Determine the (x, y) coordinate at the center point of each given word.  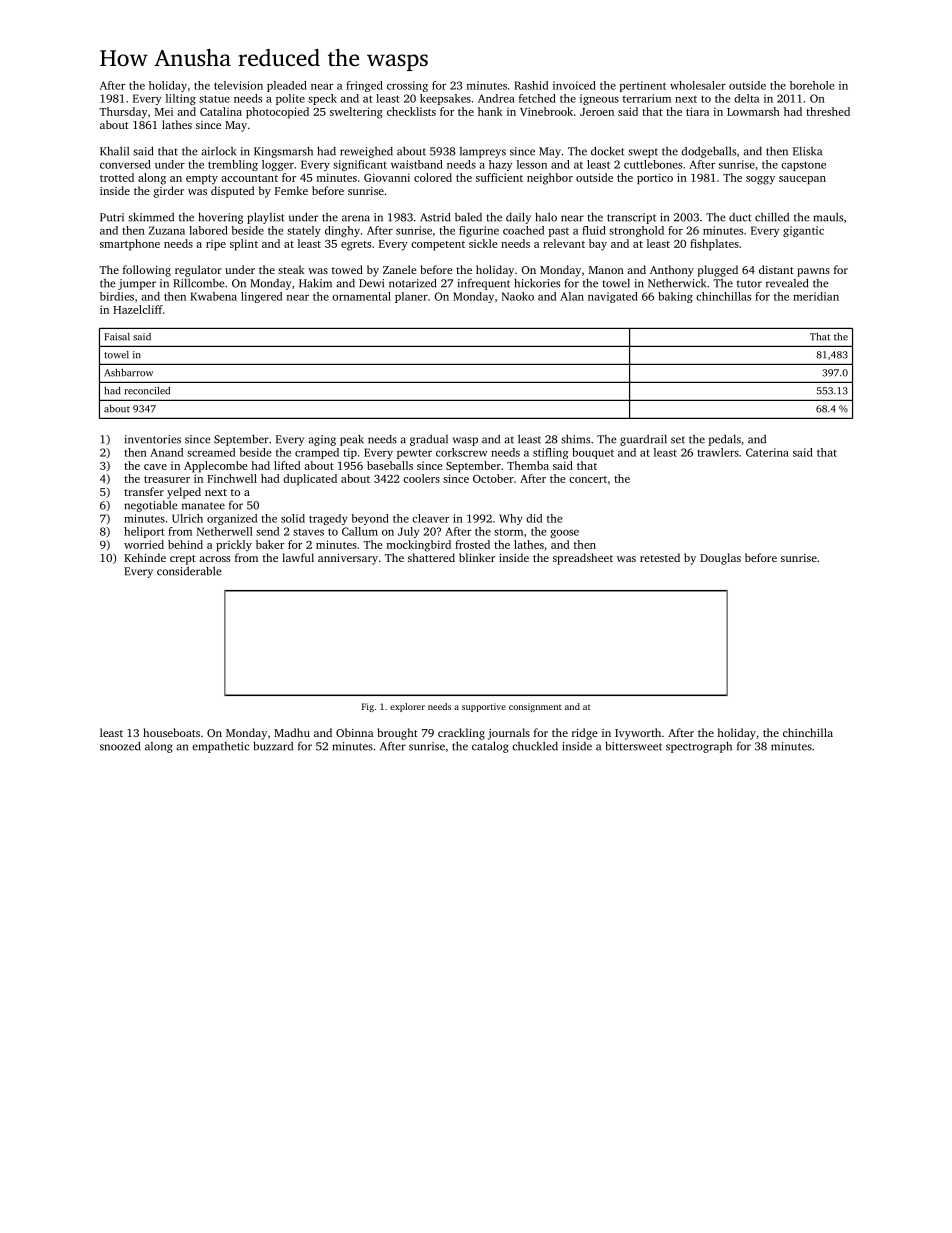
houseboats (171, 732)
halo (546, 217)
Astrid (435, 217)
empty (202, 180)
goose (564, 534)
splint (244, 245)
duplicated (310, 480)
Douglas (720, 559)
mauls (828, 217)
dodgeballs (708, 152)
